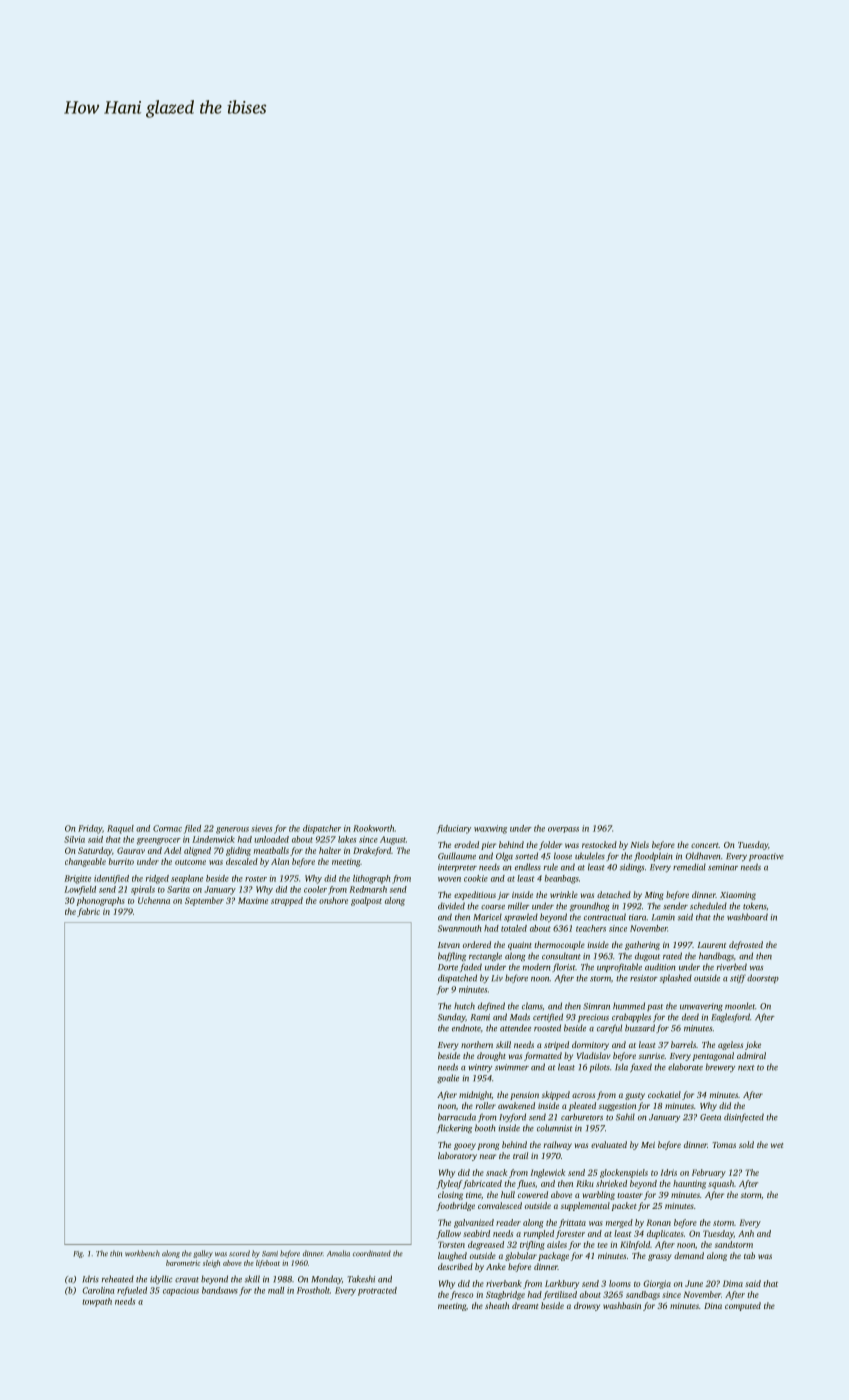 Image resolution: width=849 pixels, height=1400 pixels. I want to click on bandsaws, so click(220, 1290).
